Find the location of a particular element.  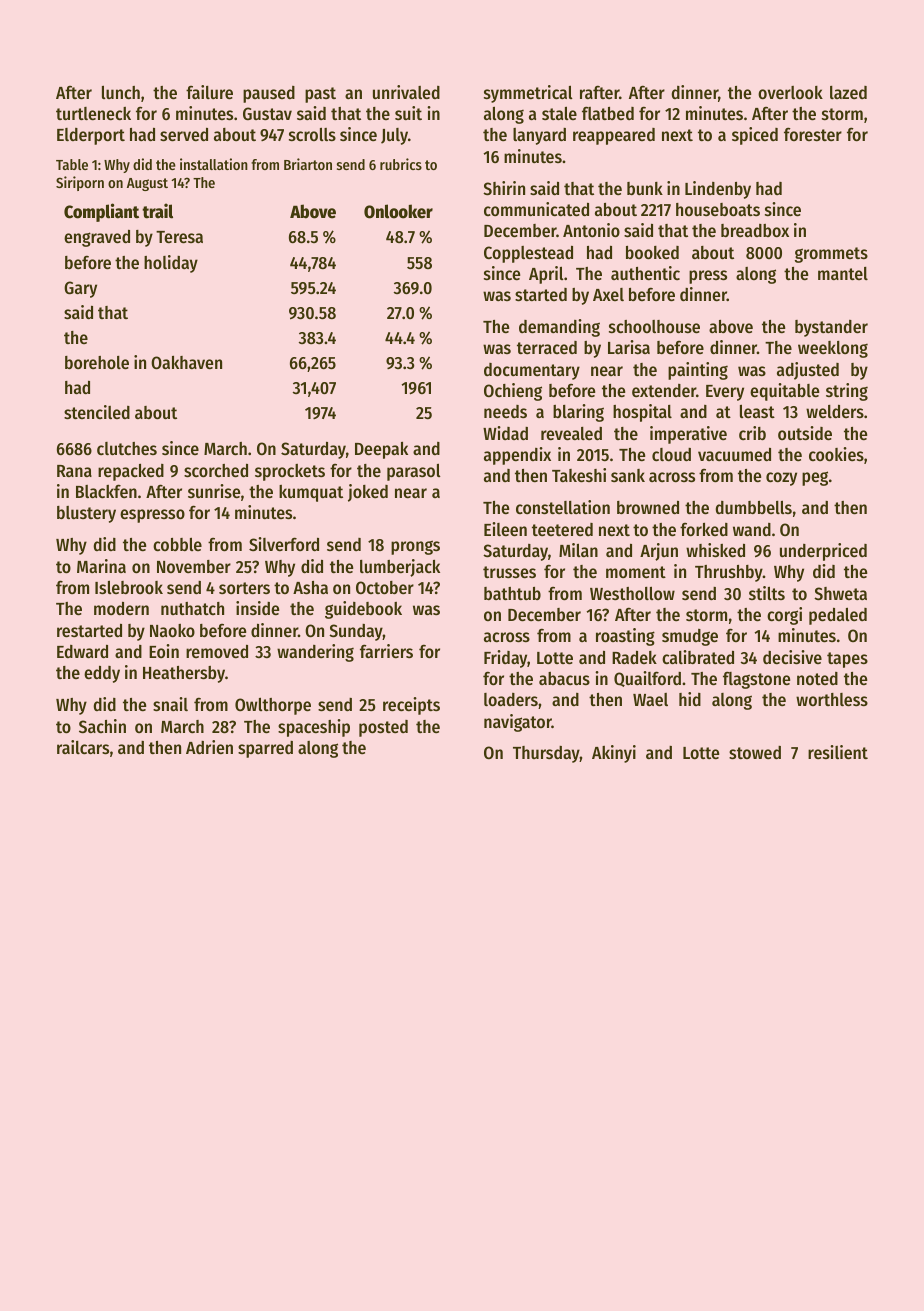

Onlooker is located at coordinates (398, 211).
